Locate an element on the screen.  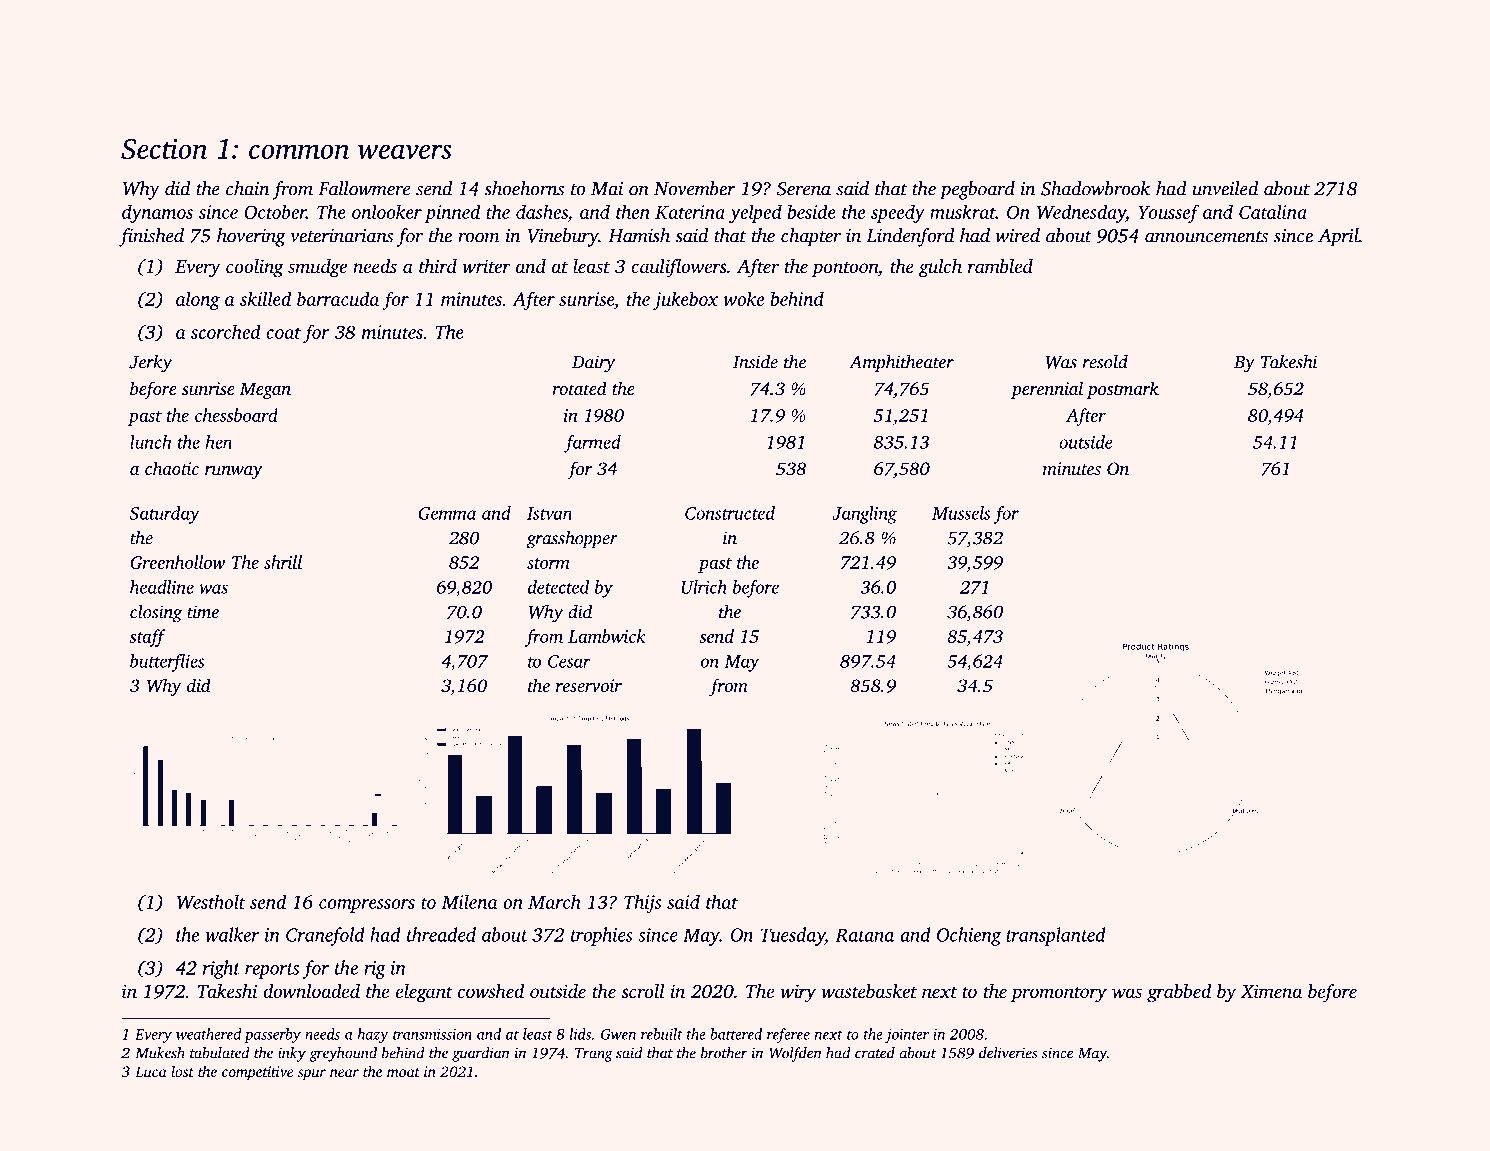
Mussels is located at coordinates (961, 513).
